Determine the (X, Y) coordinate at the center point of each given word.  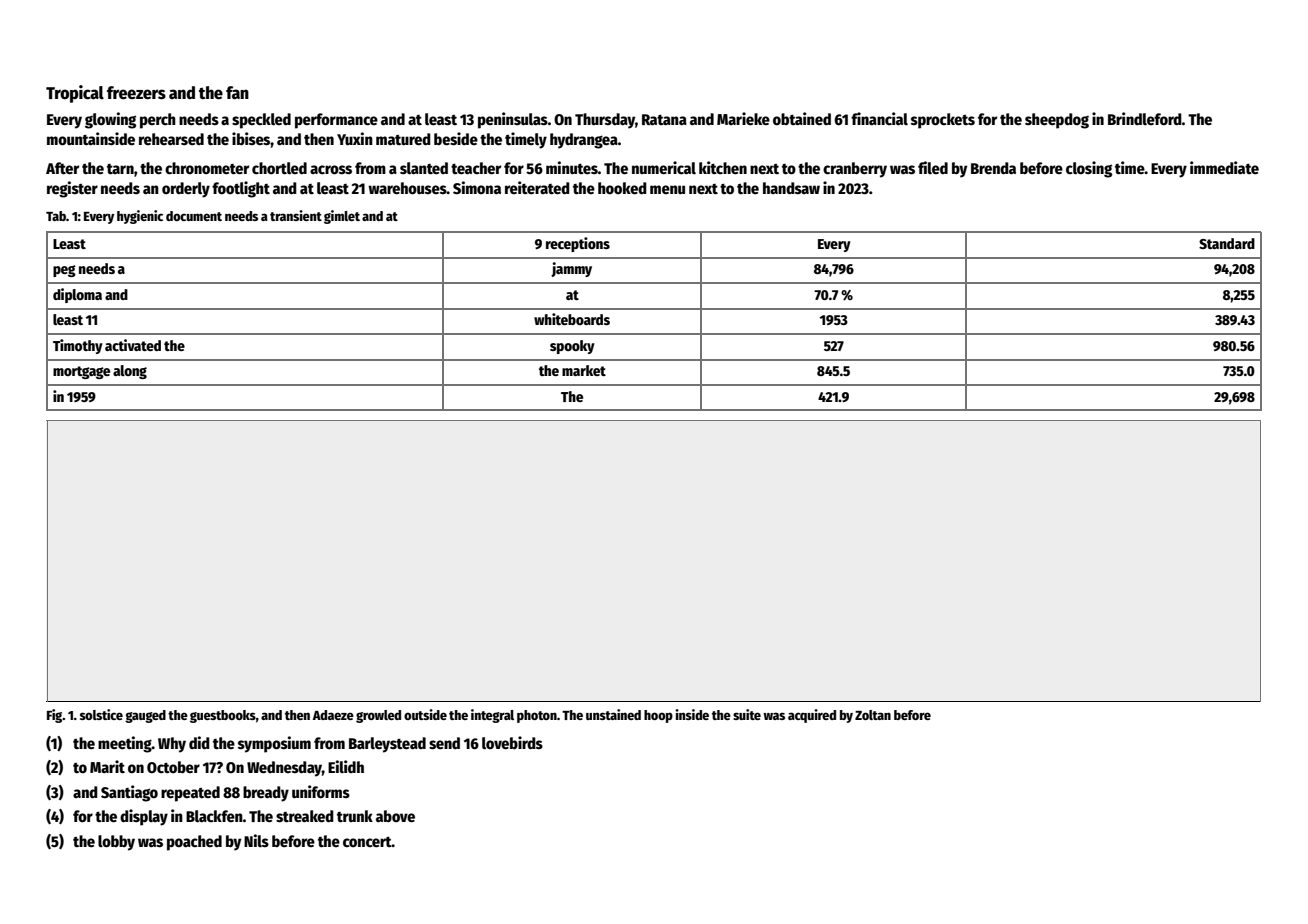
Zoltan (873, 715)
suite (747, 714)
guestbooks (223, 716)
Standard (1227, 243)
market (584, 370)
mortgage (81, 372)
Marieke (743, 118)
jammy (571, 269)
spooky (572, 347)
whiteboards (572, 319)
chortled (279, 168)
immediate (1224, 168)
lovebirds (512, 743)
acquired (812, 716)
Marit (107, 766)
